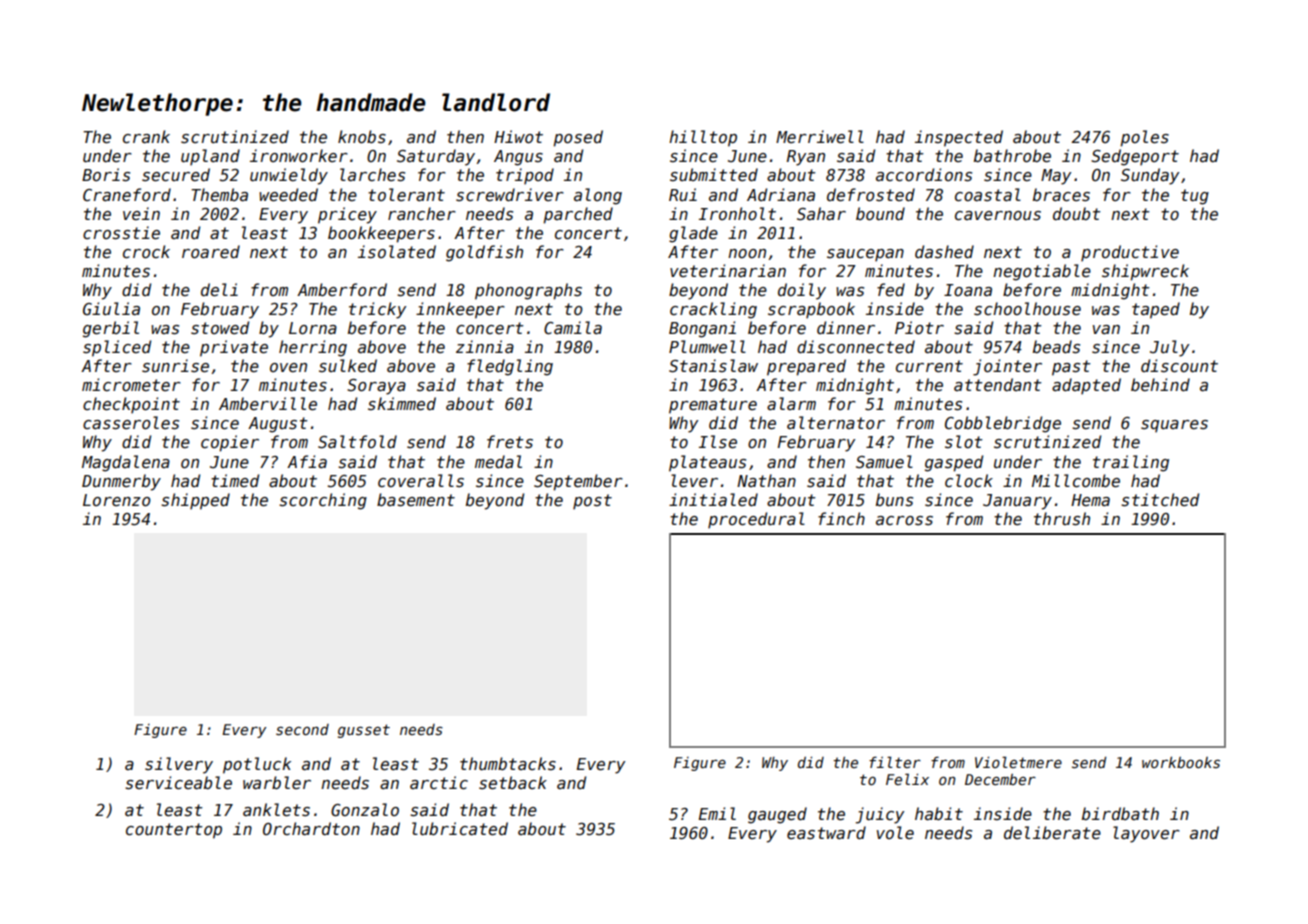 Image resolution: width=1308 pixels, height=924 pixels. What do you see at coordinates (694, 481) in the screenshot?
I see `lever` at bounding box center [694, 481].
